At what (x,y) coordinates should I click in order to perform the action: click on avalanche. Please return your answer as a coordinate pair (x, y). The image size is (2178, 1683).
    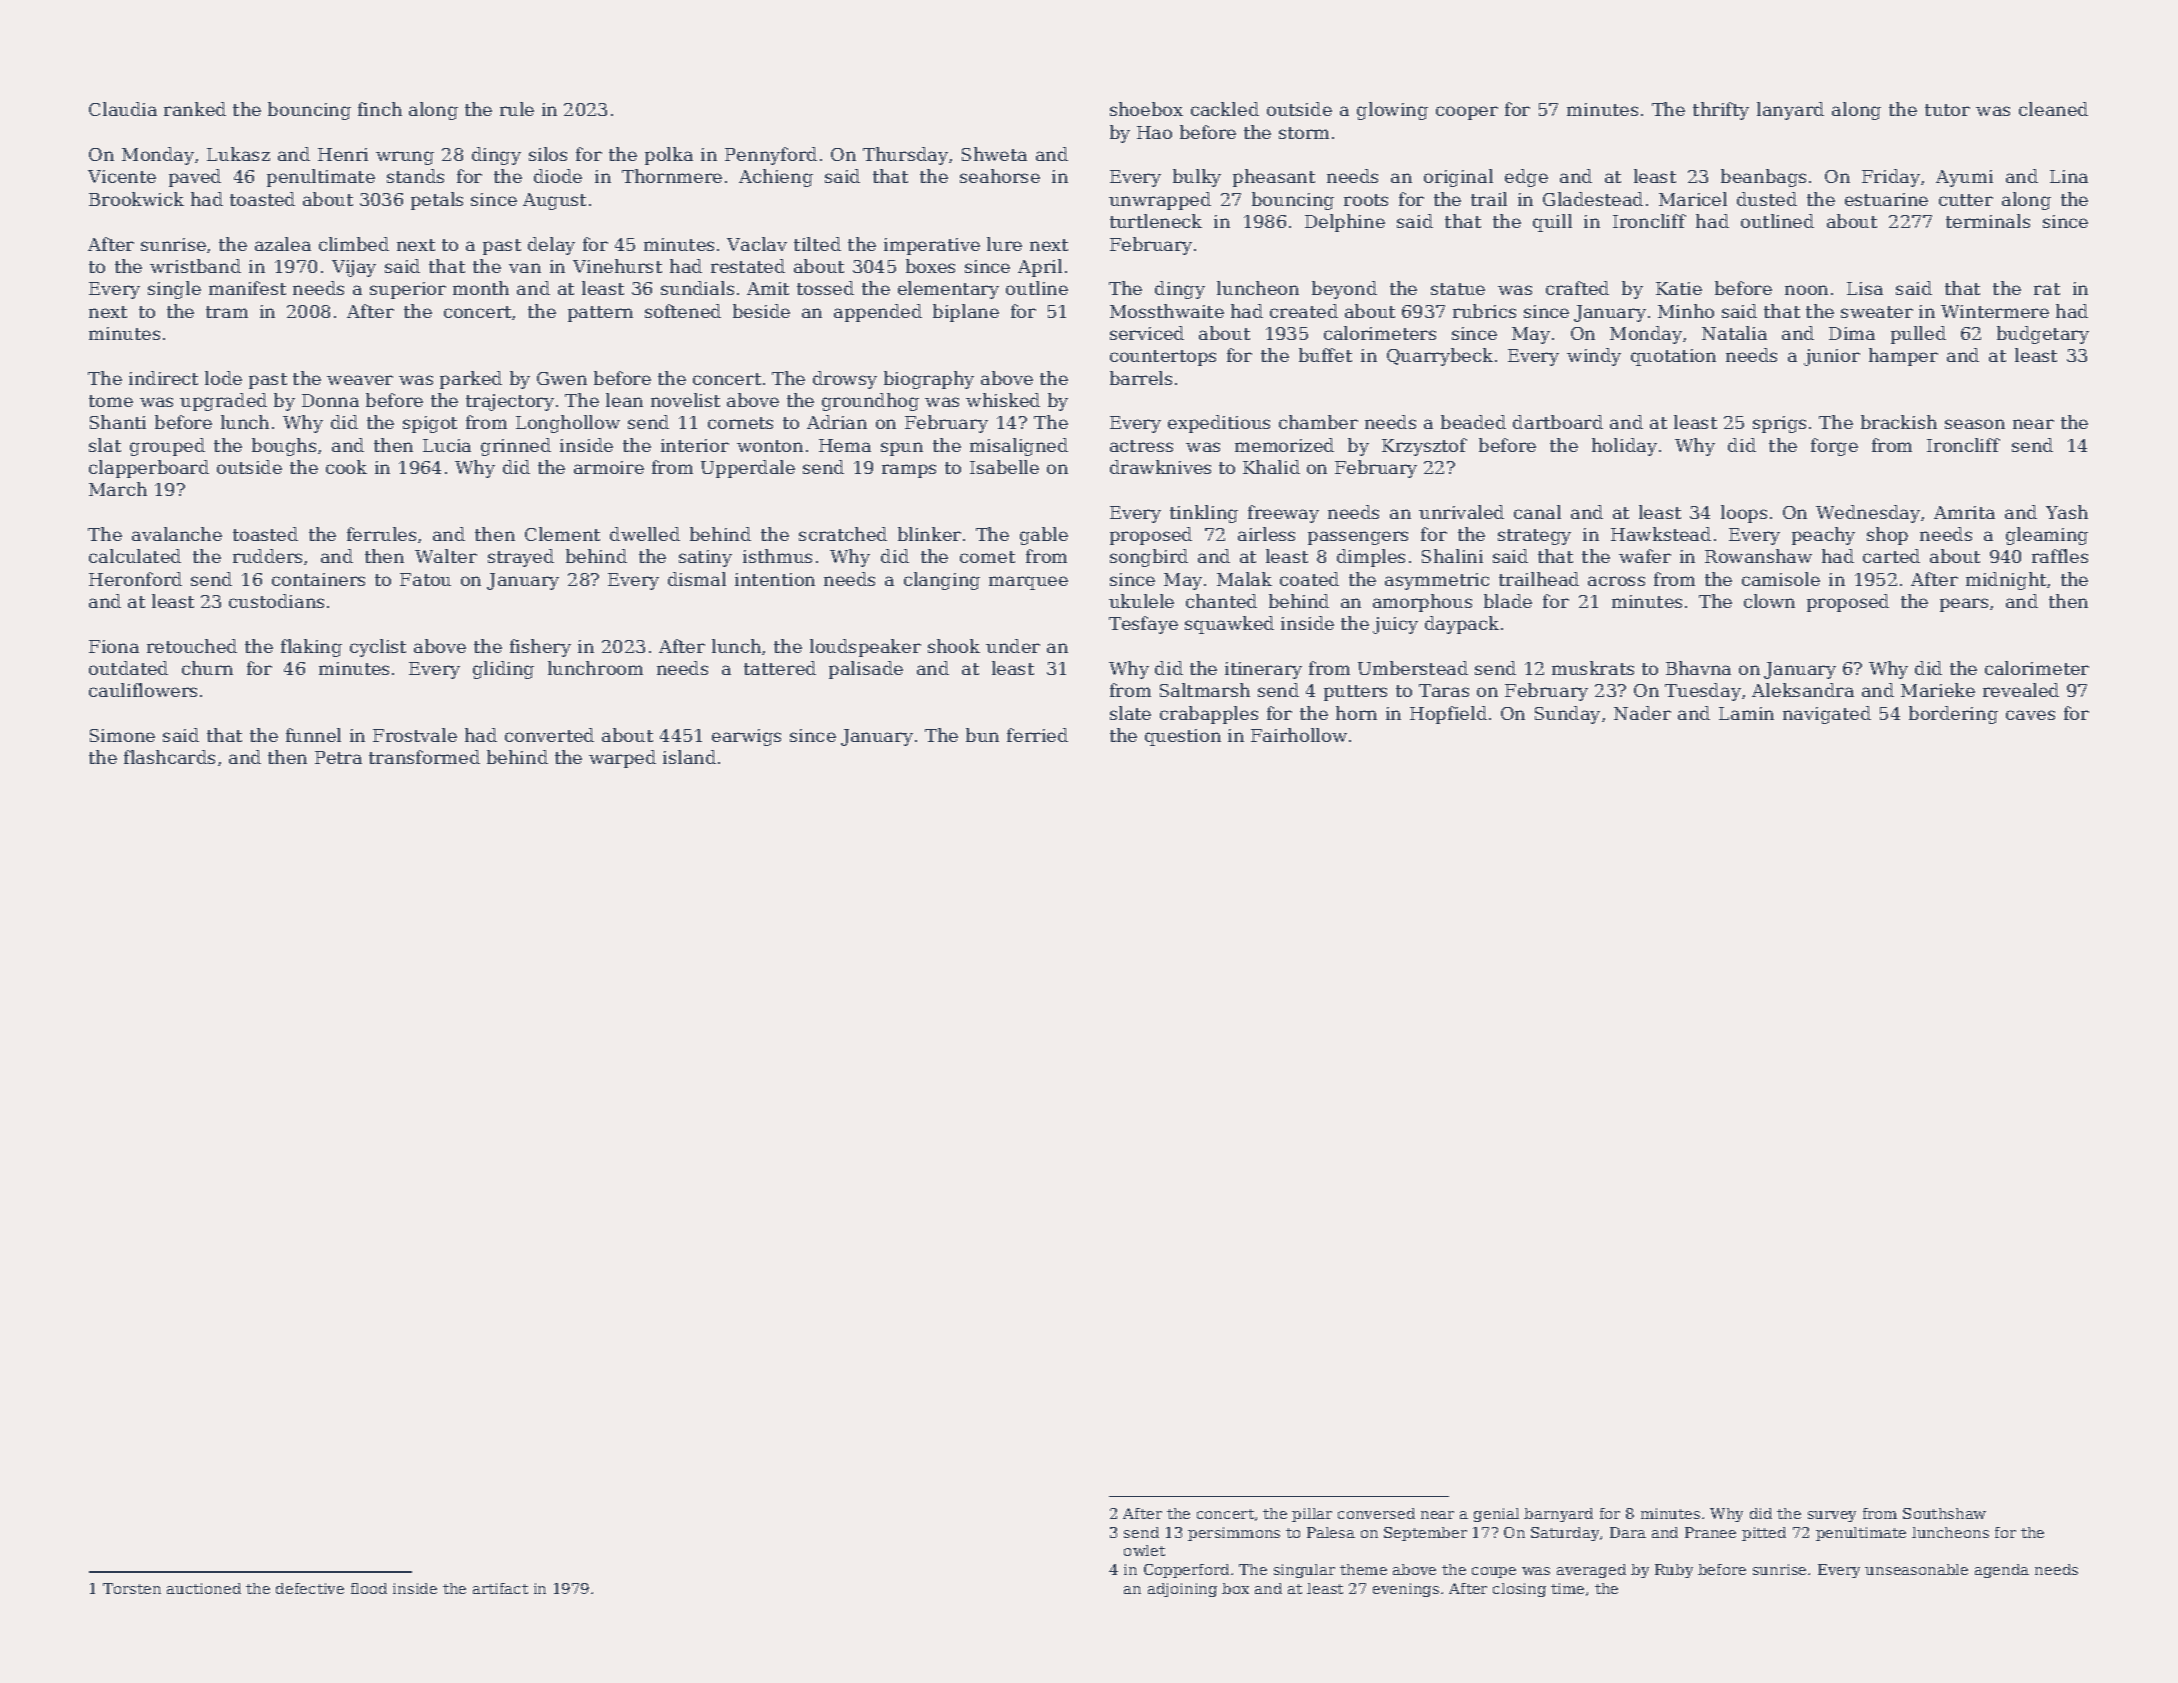
    Looking at the image, I should click on (177, 534).
